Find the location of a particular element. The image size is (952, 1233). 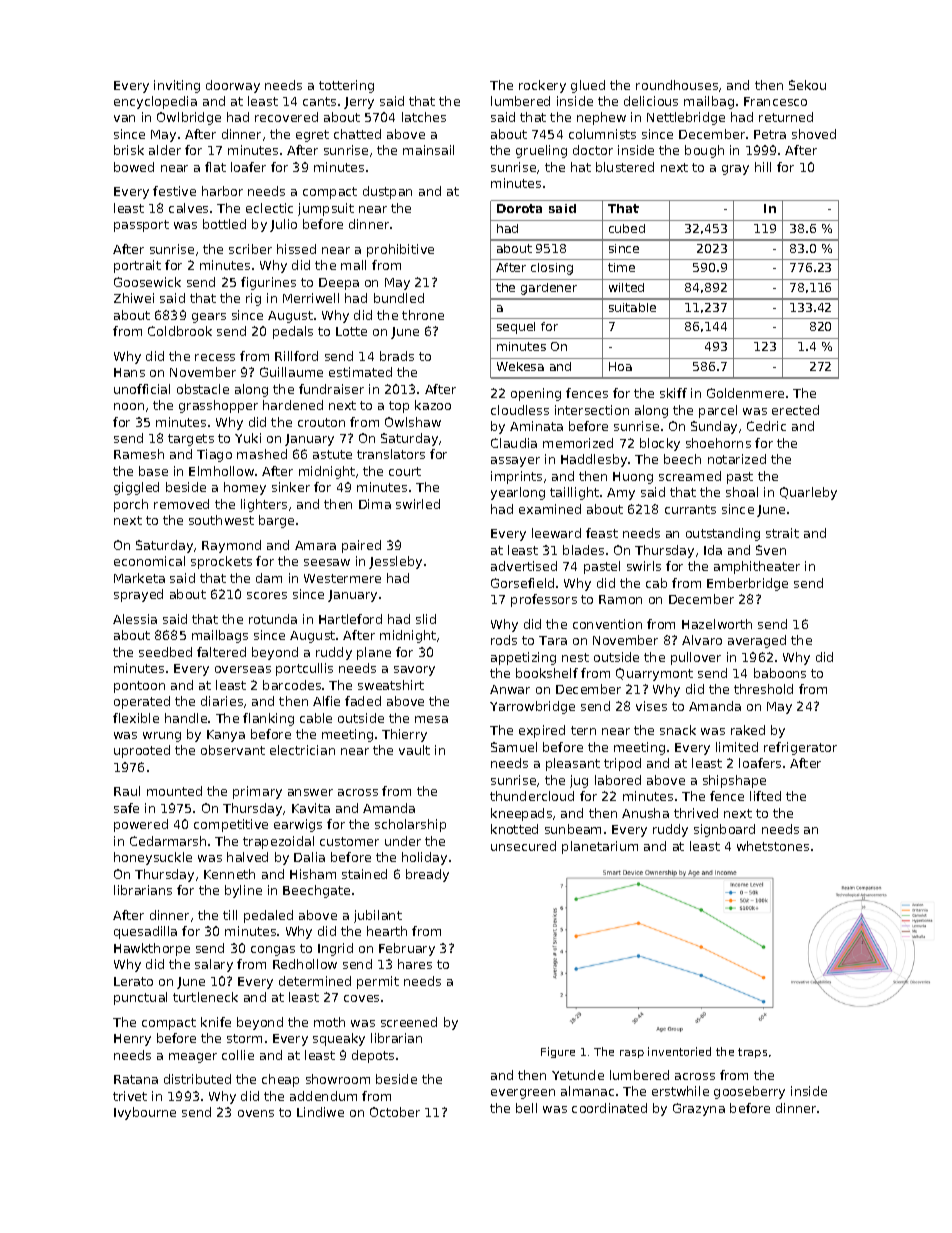

Dima is located at coordinates (375, 504).
